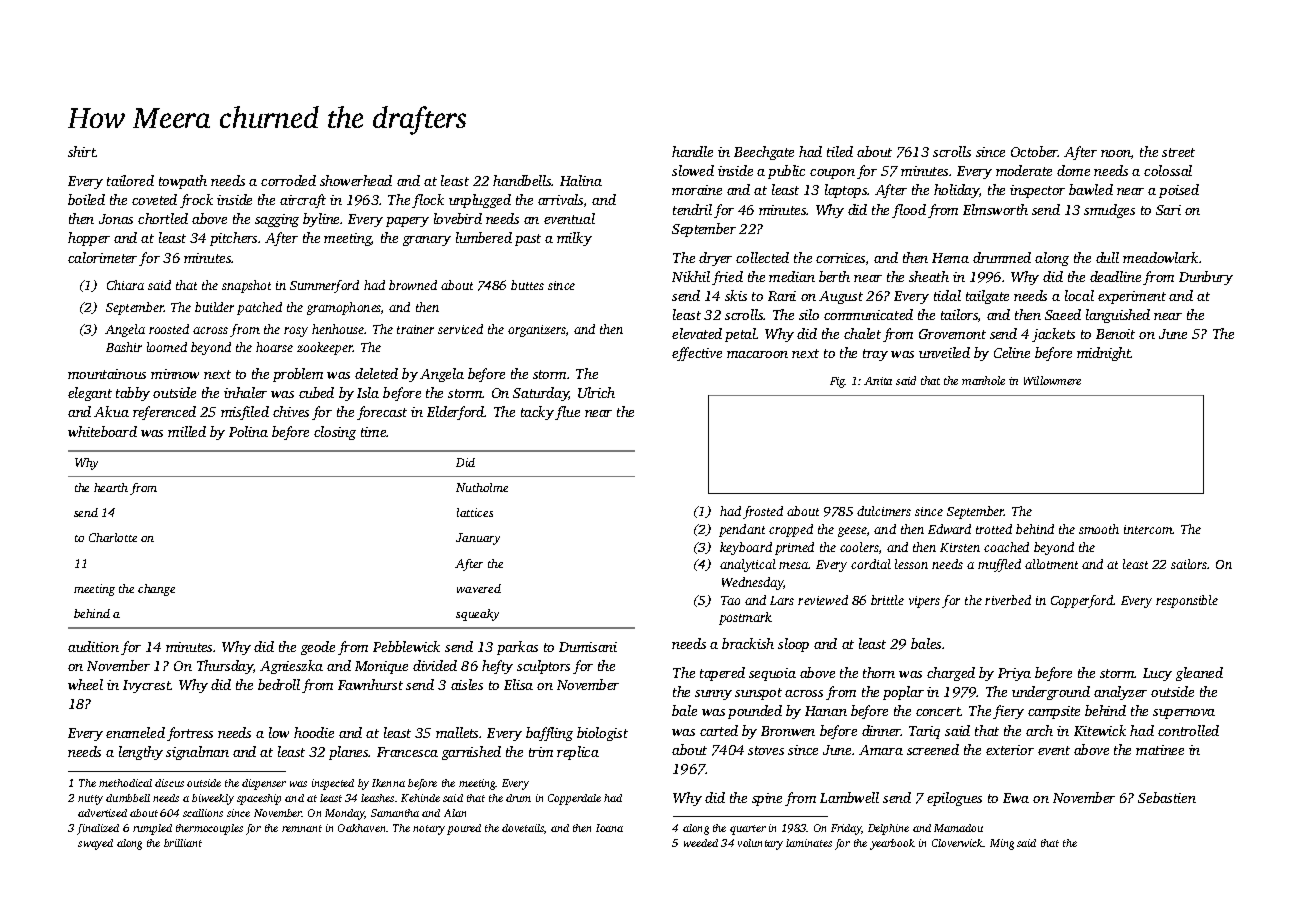 This document has height=924, width=1308. I want to click on Willowmere, so click(1052, 380).
